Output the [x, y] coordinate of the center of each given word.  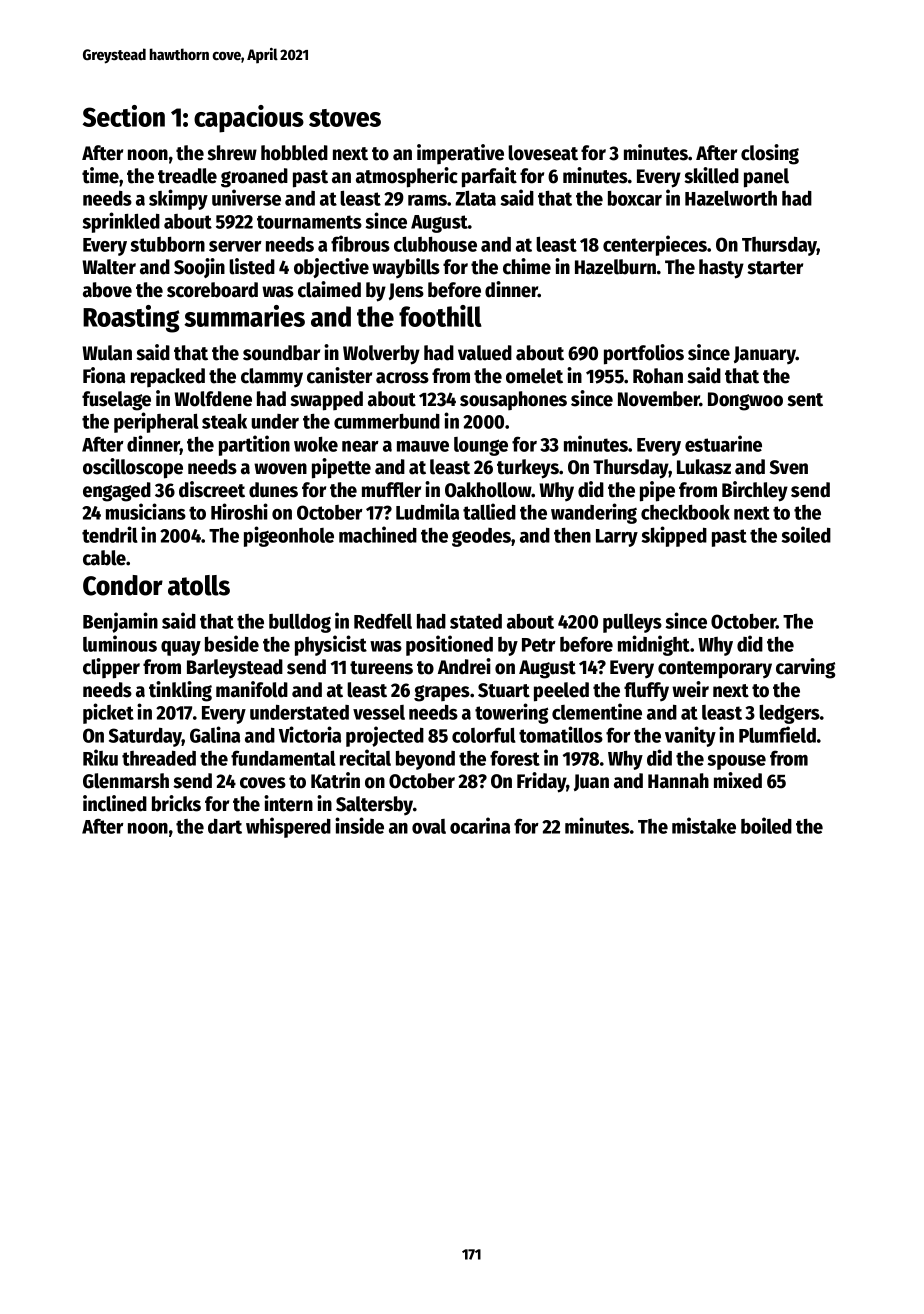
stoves [345, 118]
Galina [215, 734]
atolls [199, 585]
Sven [789, 467]
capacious [249, 119]
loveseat [543, 153]
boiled [766, 825]
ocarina [480, 825]
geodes [481, 537]
